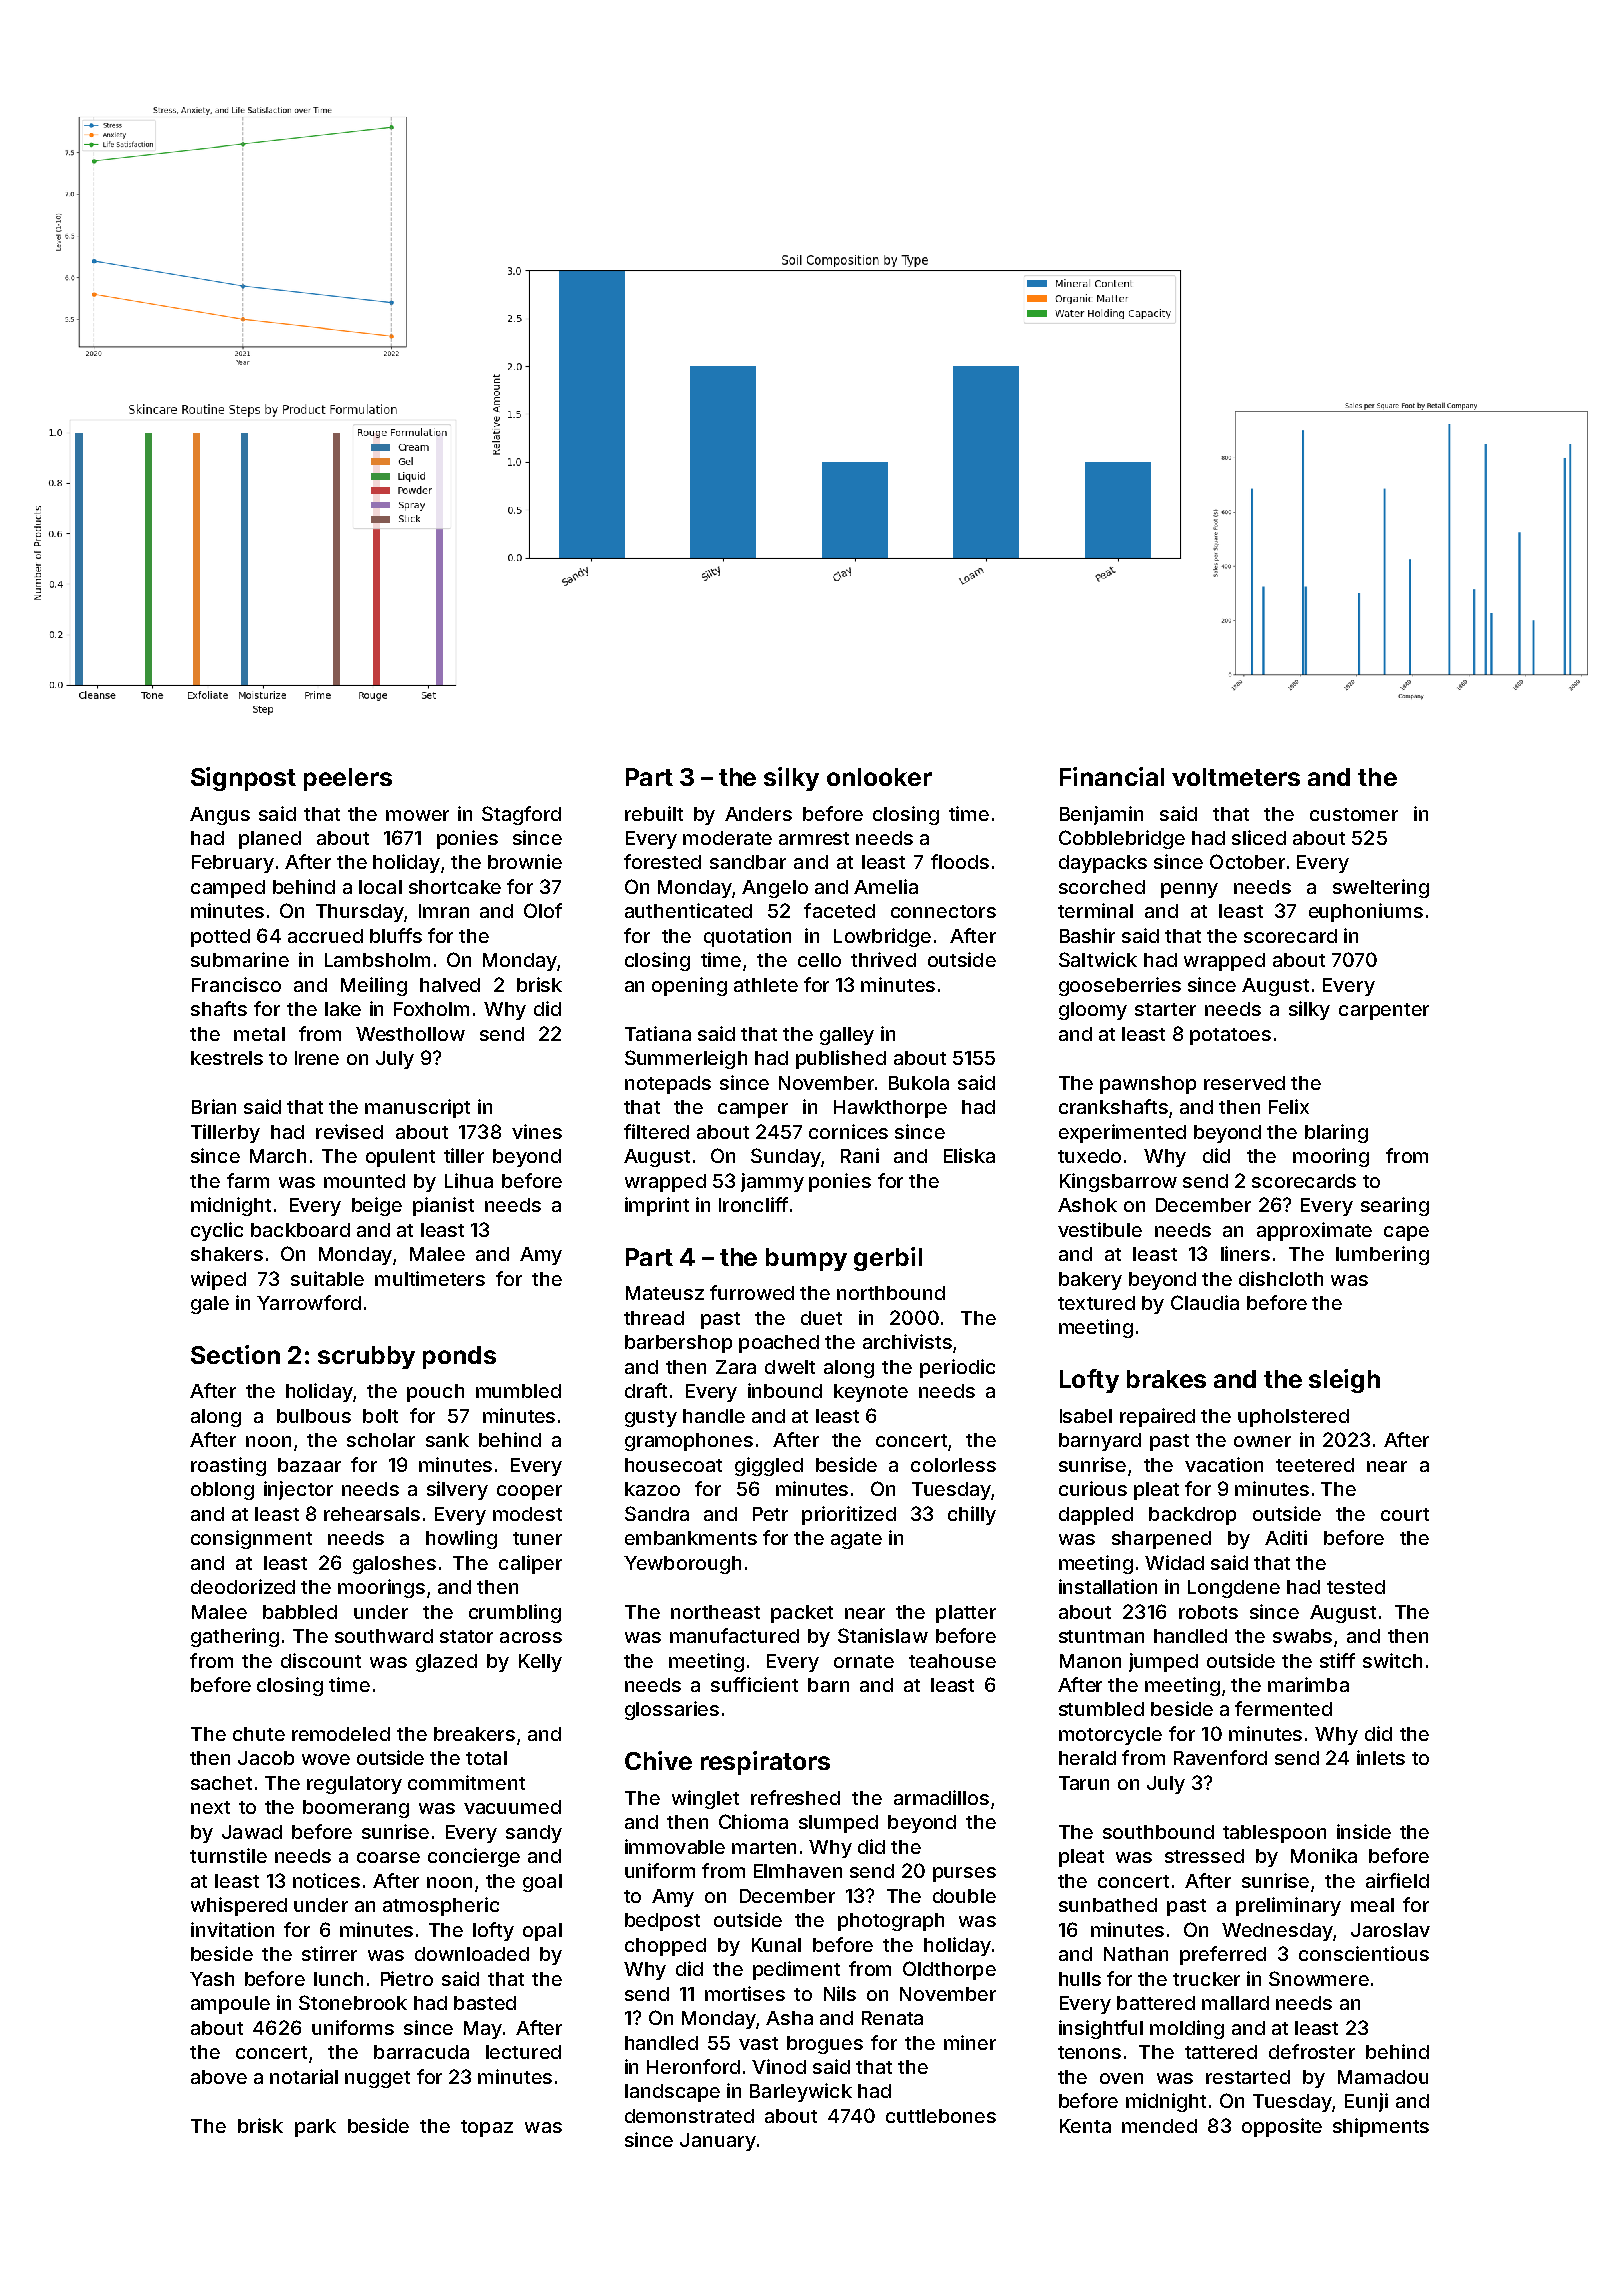  I want to click on ampoule, so click(230, 2005).
